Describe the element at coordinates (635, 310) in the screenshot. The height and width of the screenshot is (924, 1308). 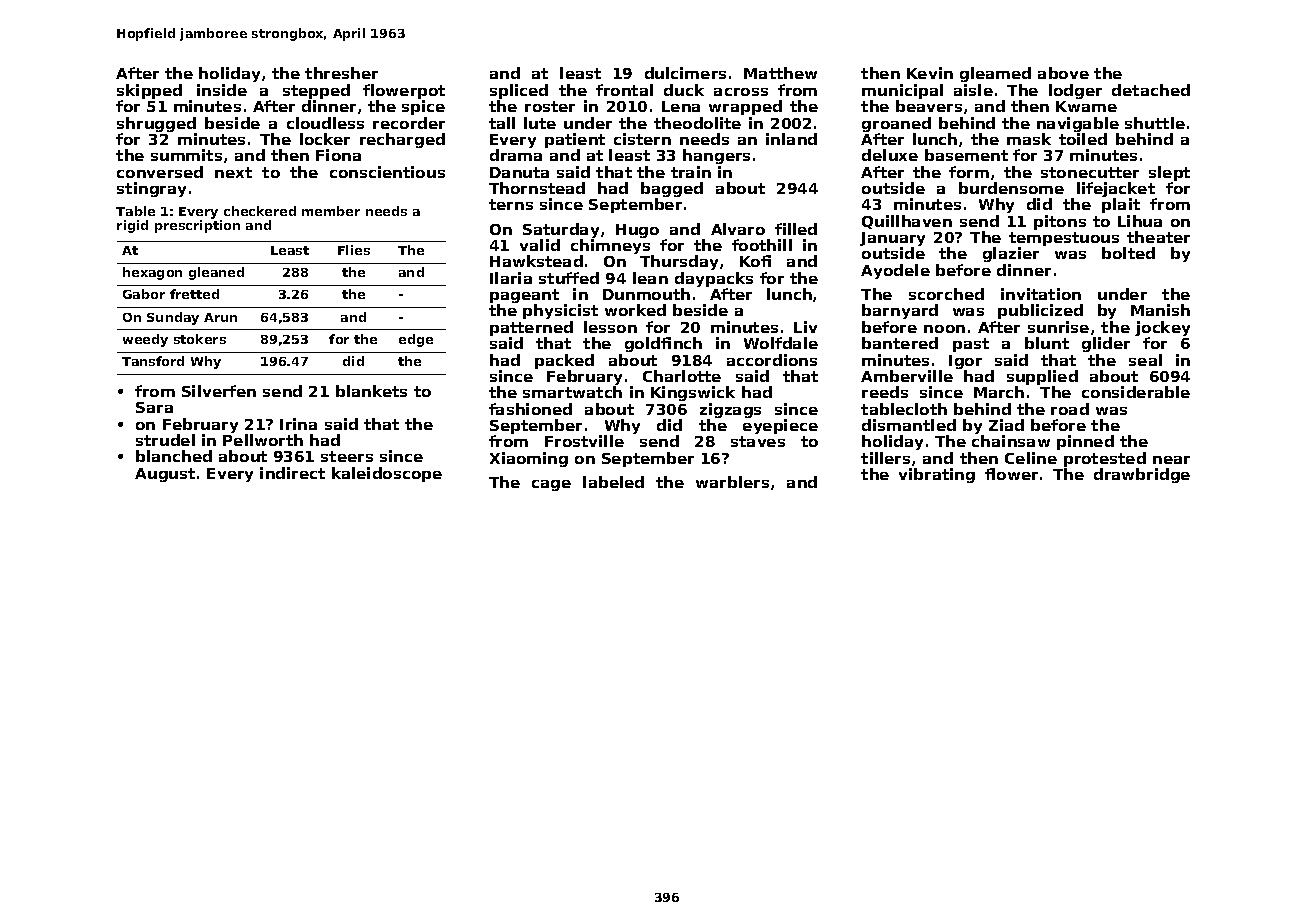
I see `worked` at that location.
